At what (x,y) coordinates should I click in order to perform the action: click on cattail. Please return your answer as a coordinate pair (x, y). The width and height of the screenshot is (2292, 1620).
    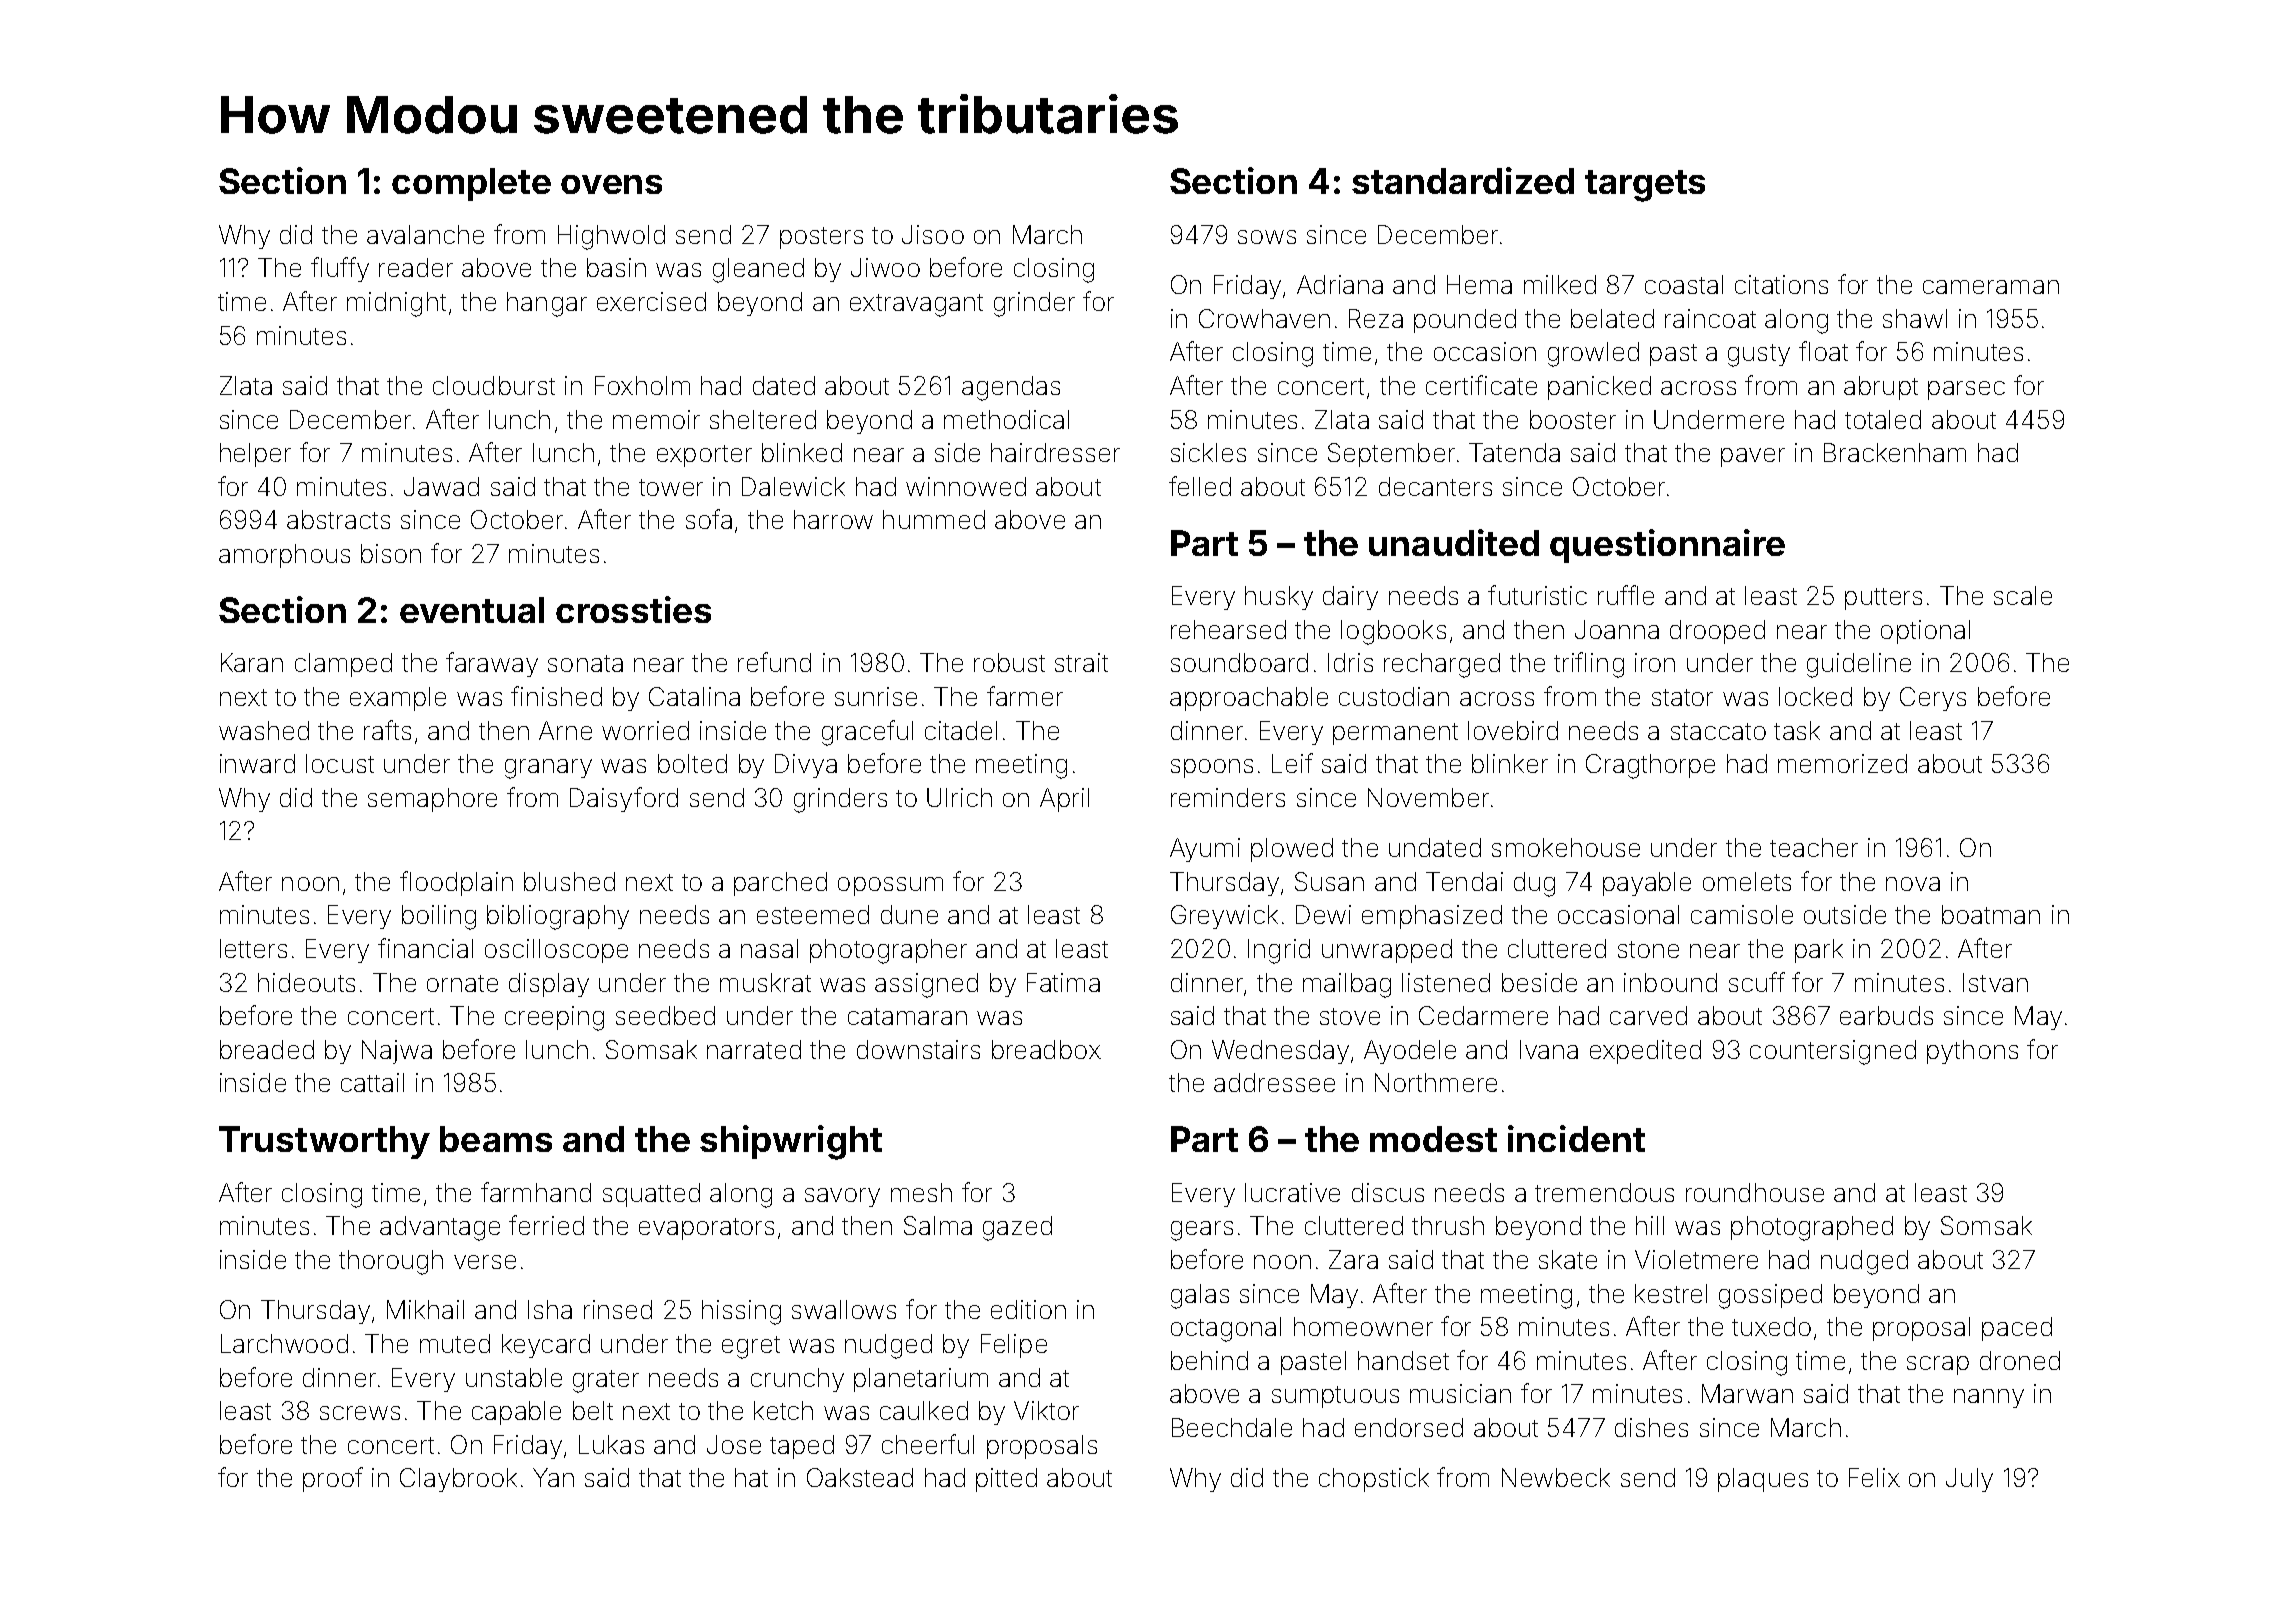
    Looking at the image, I should click on (372, 1082).
